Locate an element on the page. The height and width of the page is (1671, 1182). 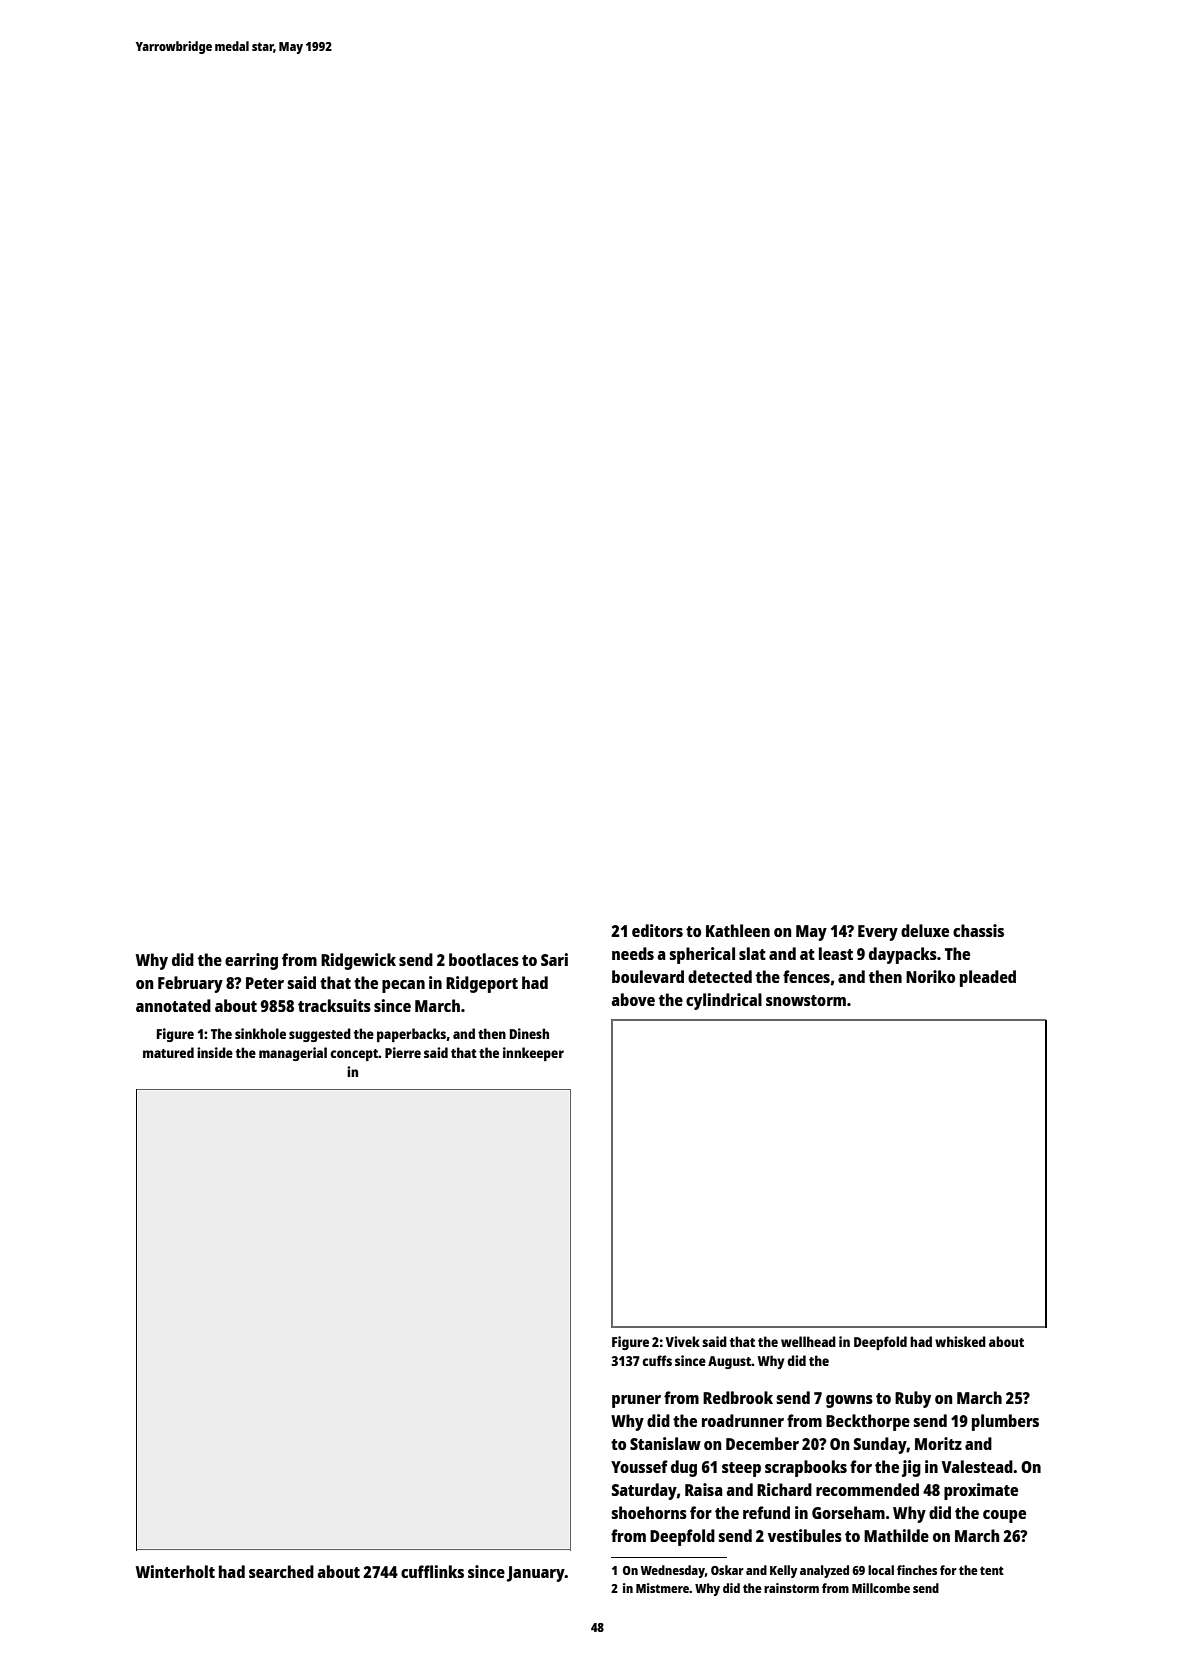
February is located at coordinates (190, 984).
